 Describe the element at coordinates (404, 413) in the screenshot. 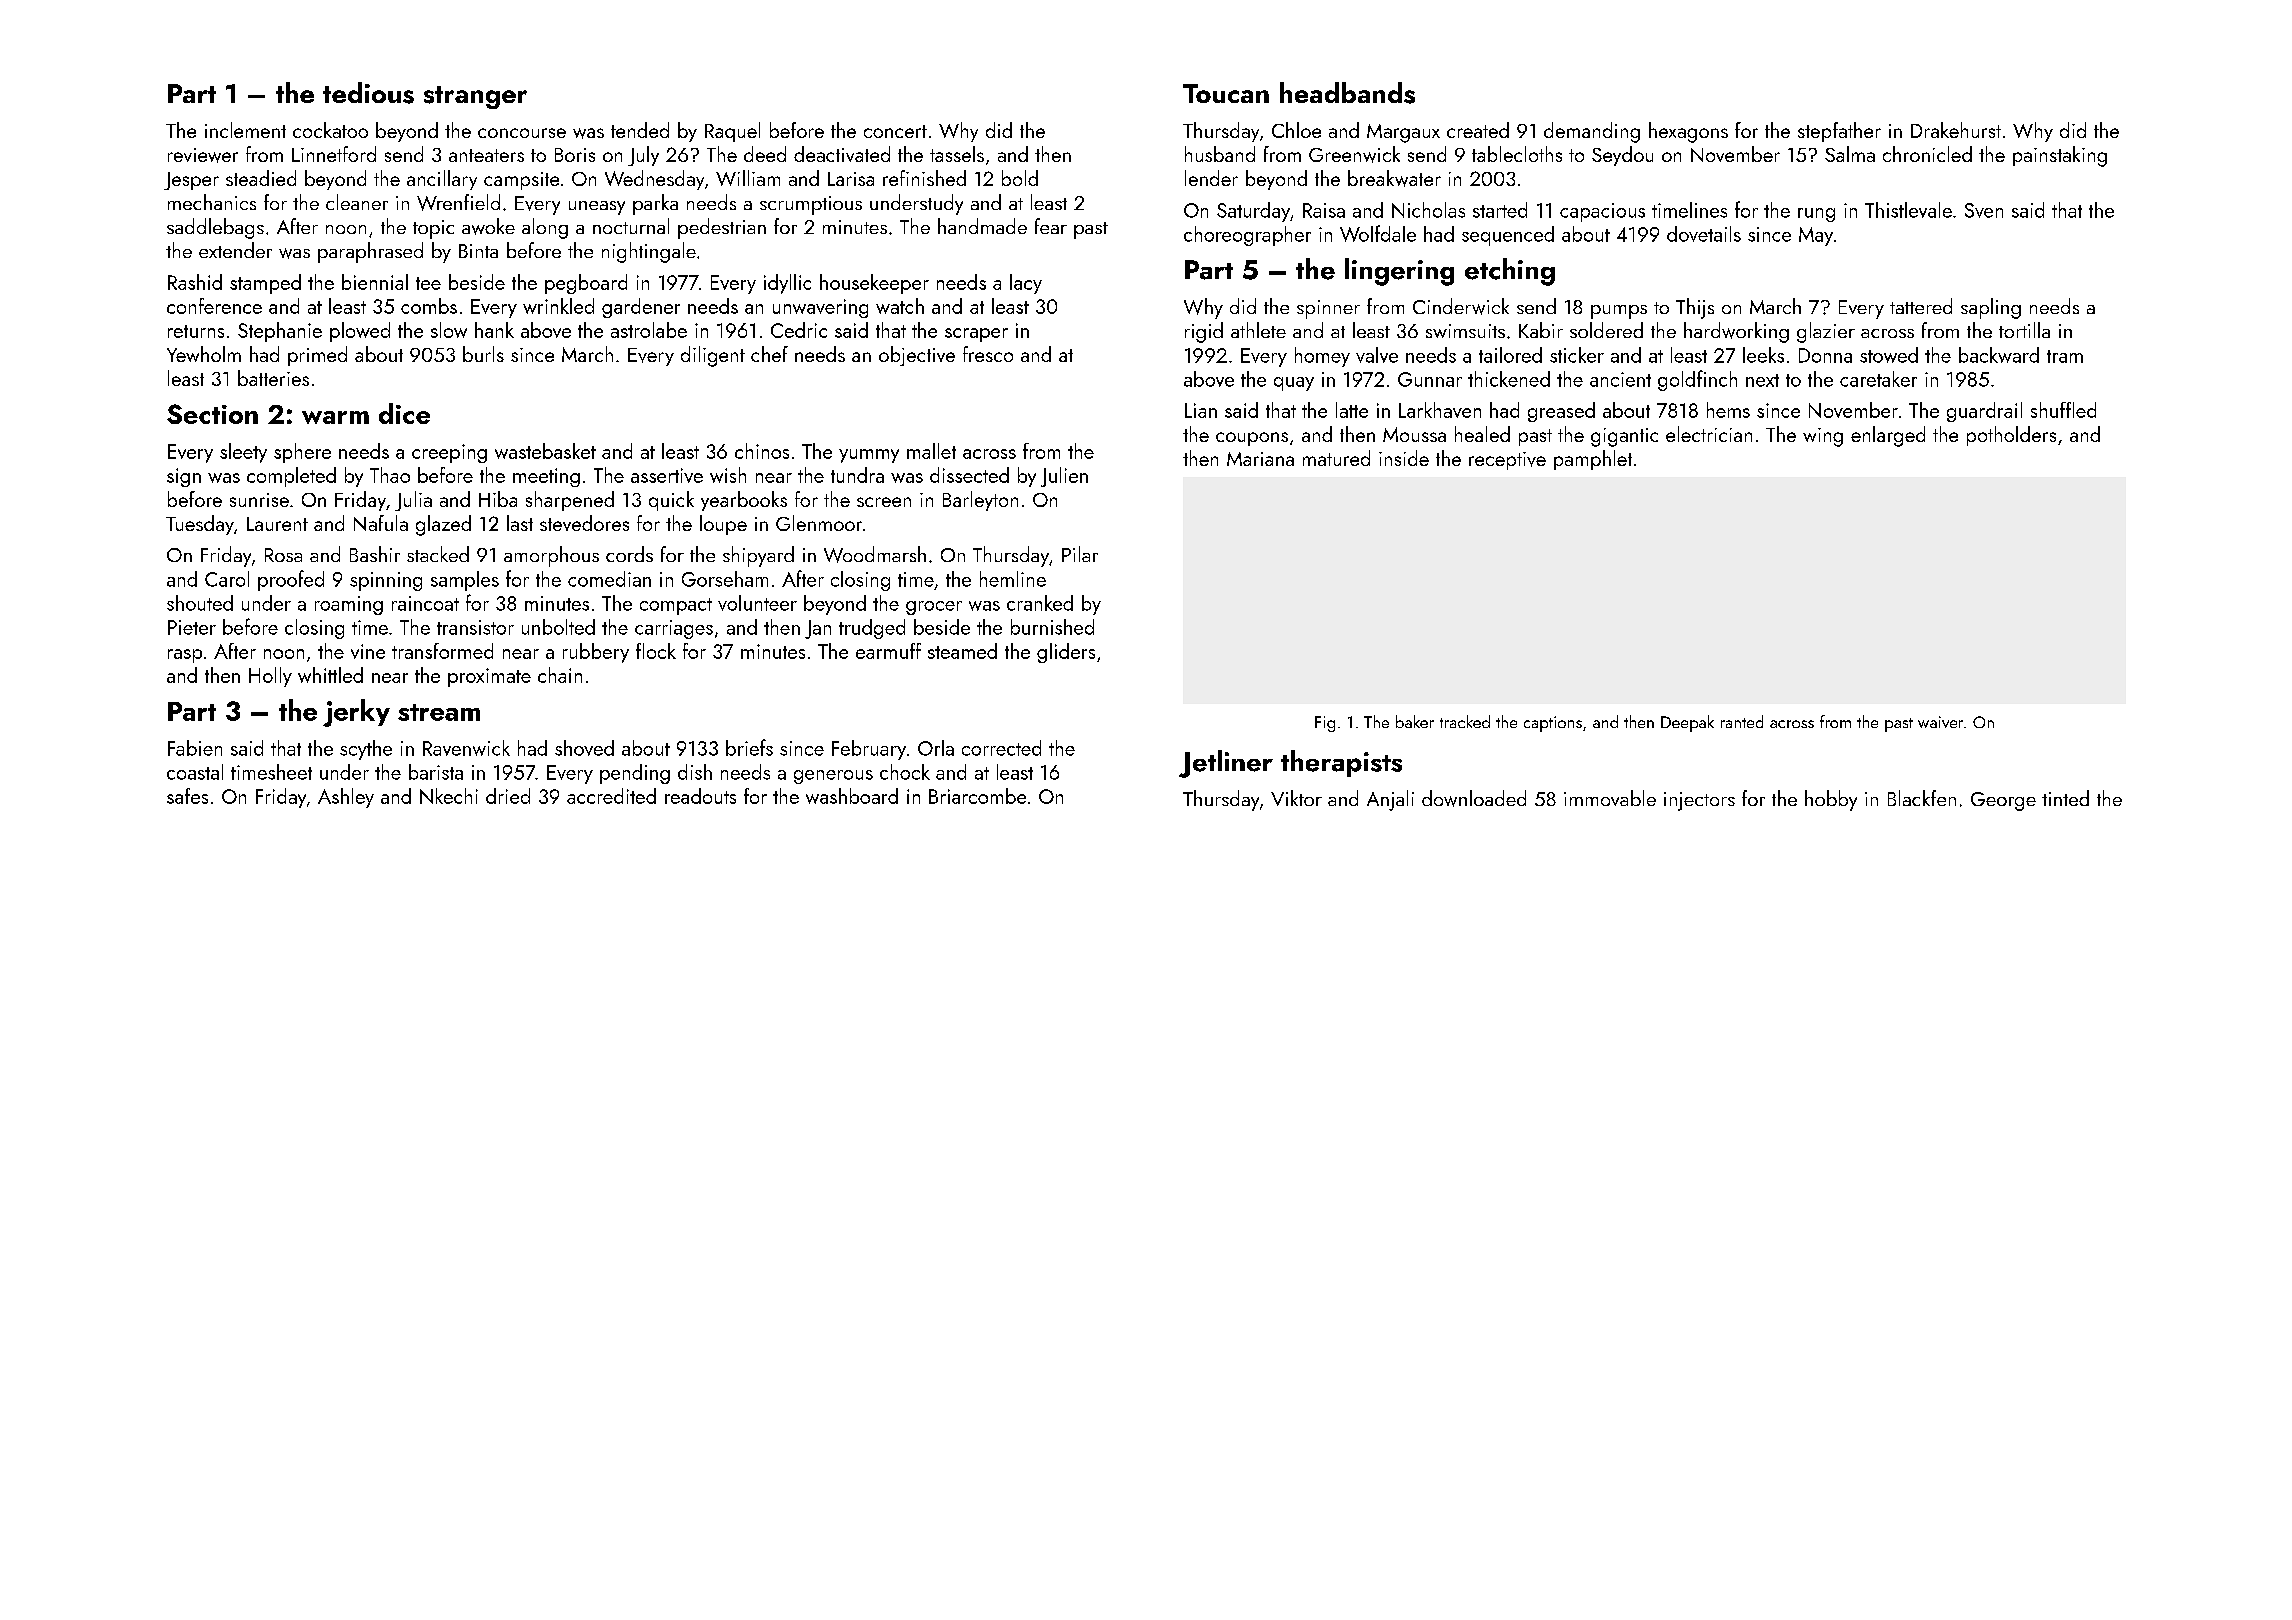

I see `dice` at that location.
